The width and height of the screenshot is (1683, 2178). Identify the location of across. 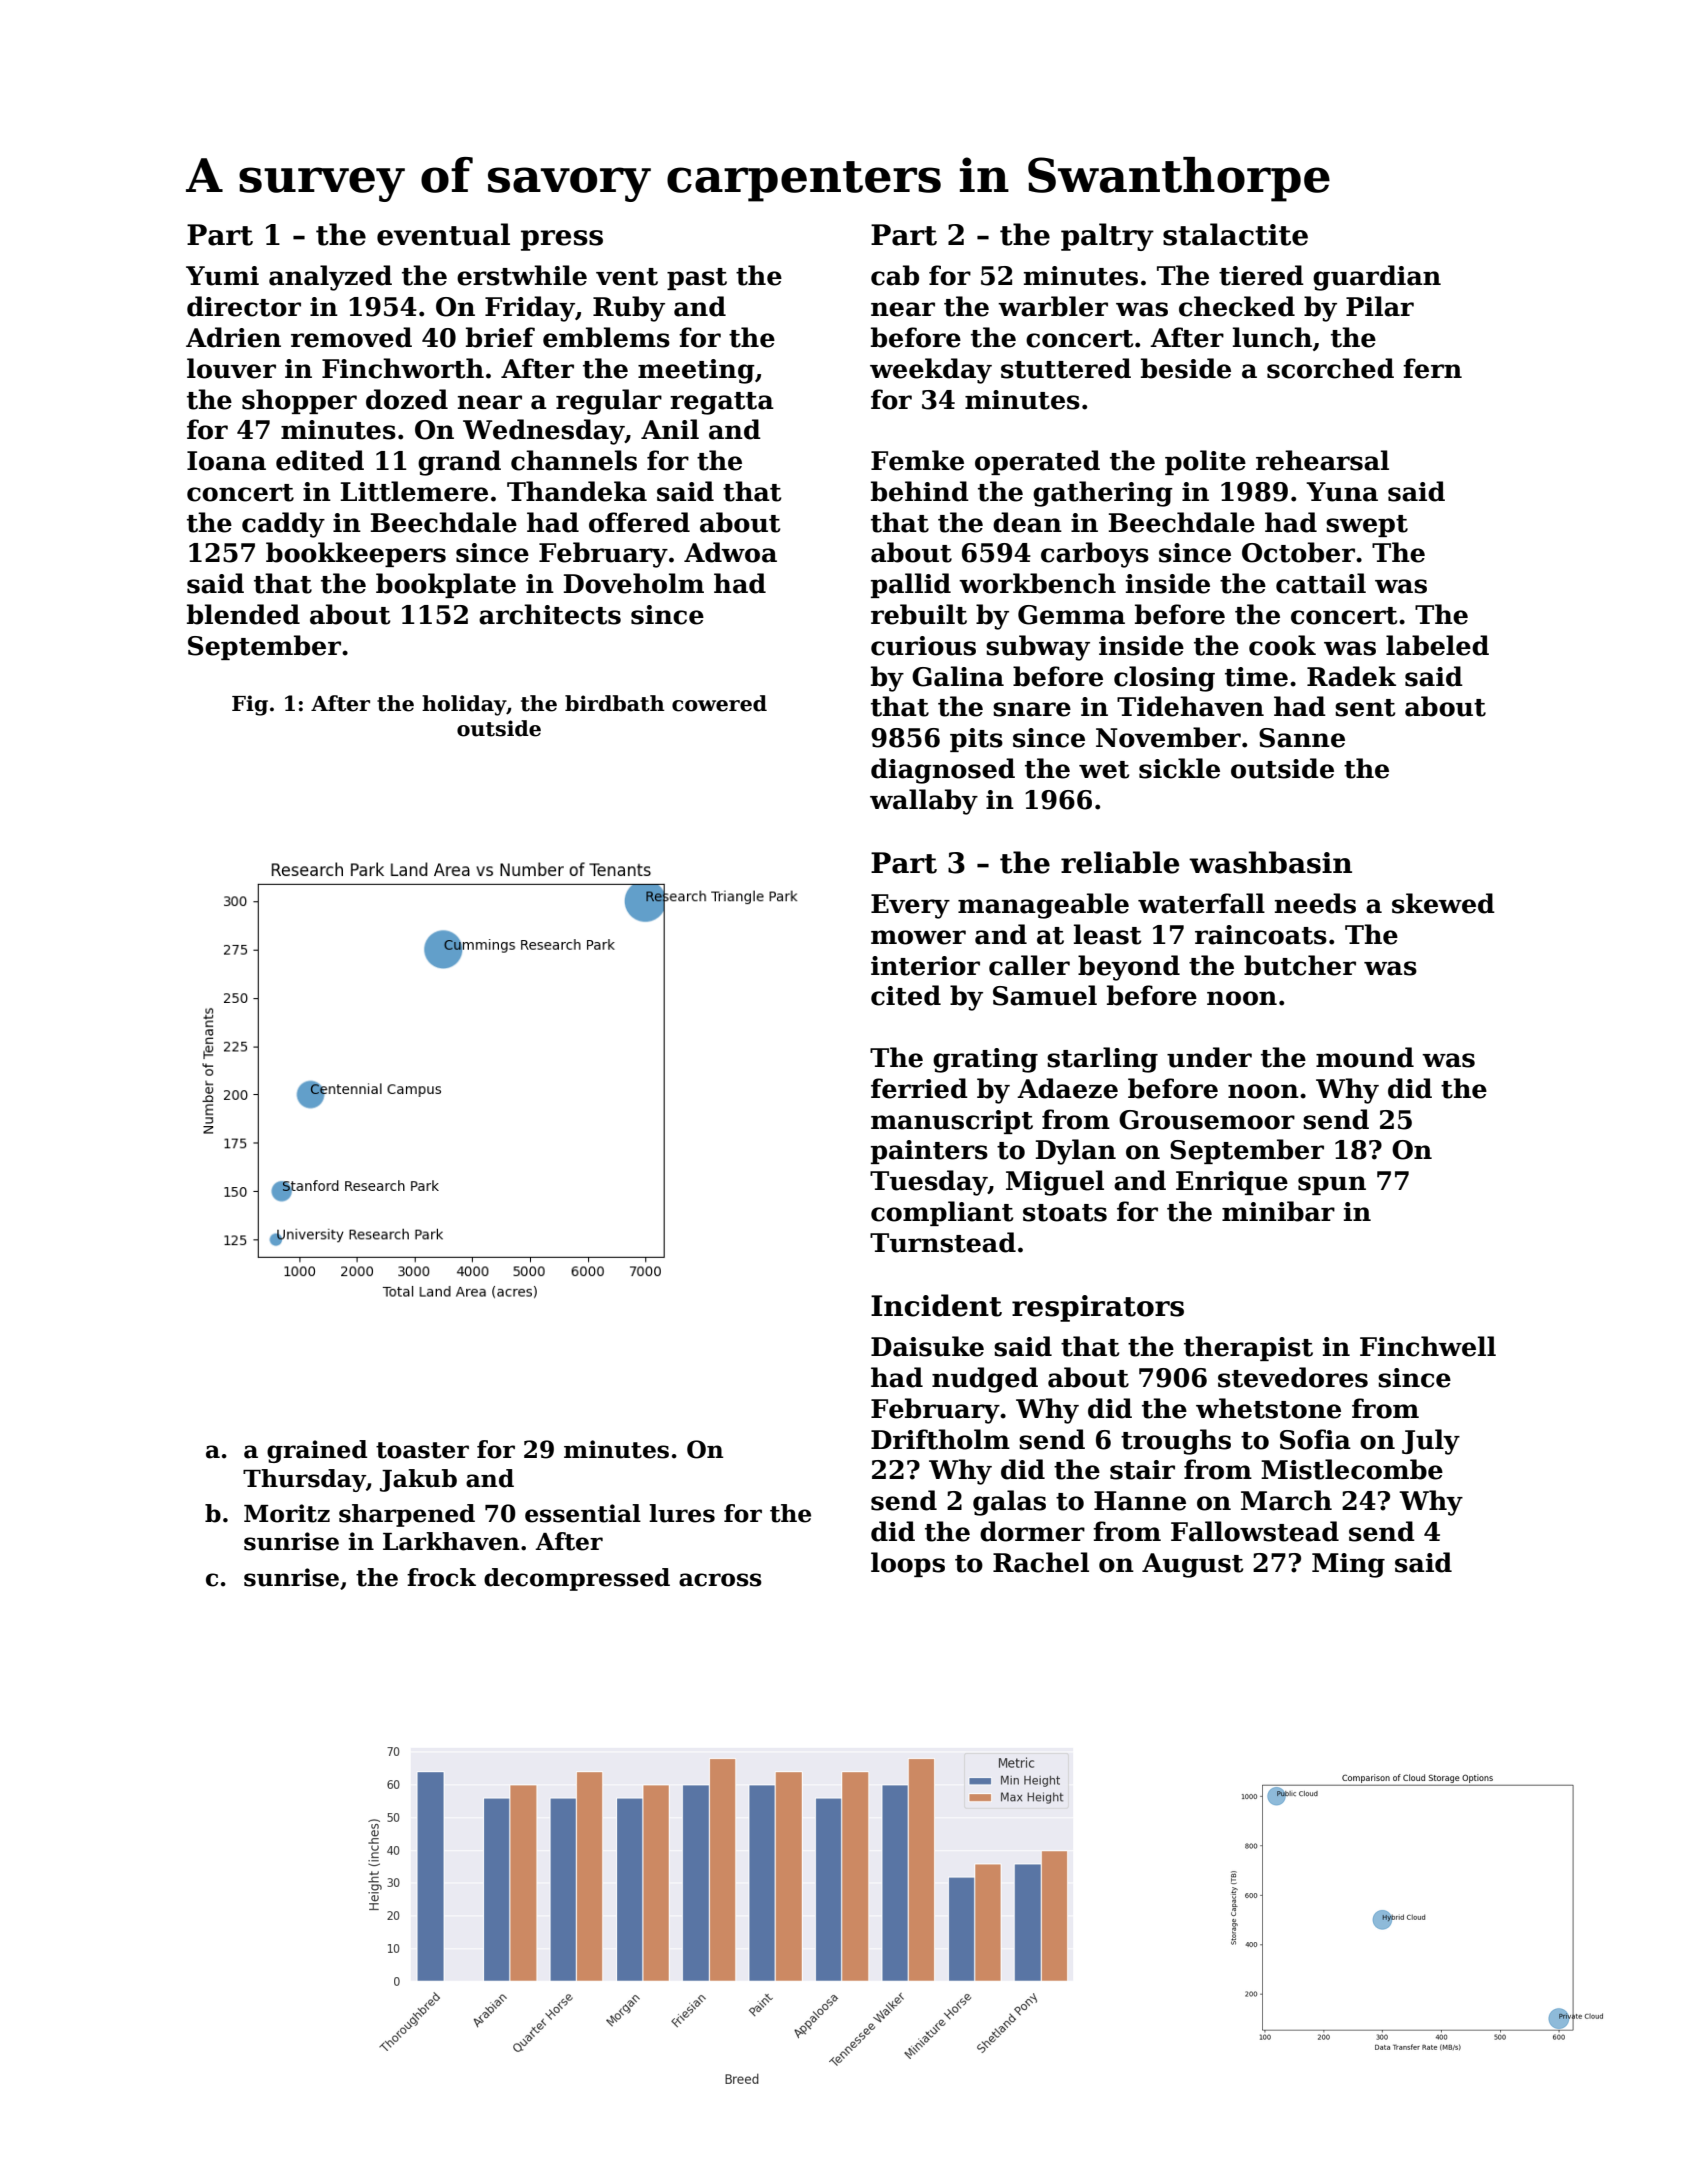
(720, 1580).
